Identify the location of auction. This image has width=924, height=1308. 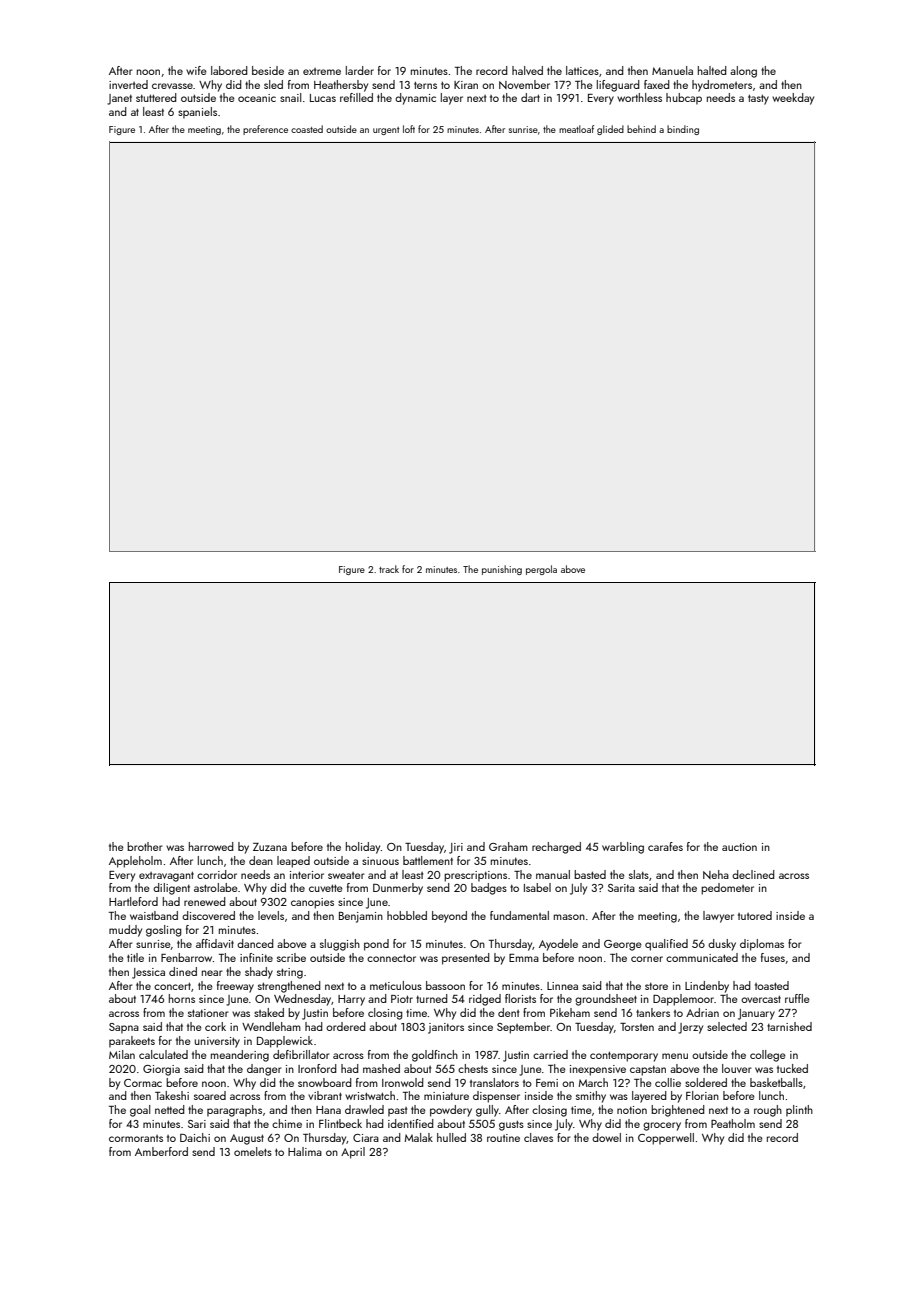
(739, 847).
